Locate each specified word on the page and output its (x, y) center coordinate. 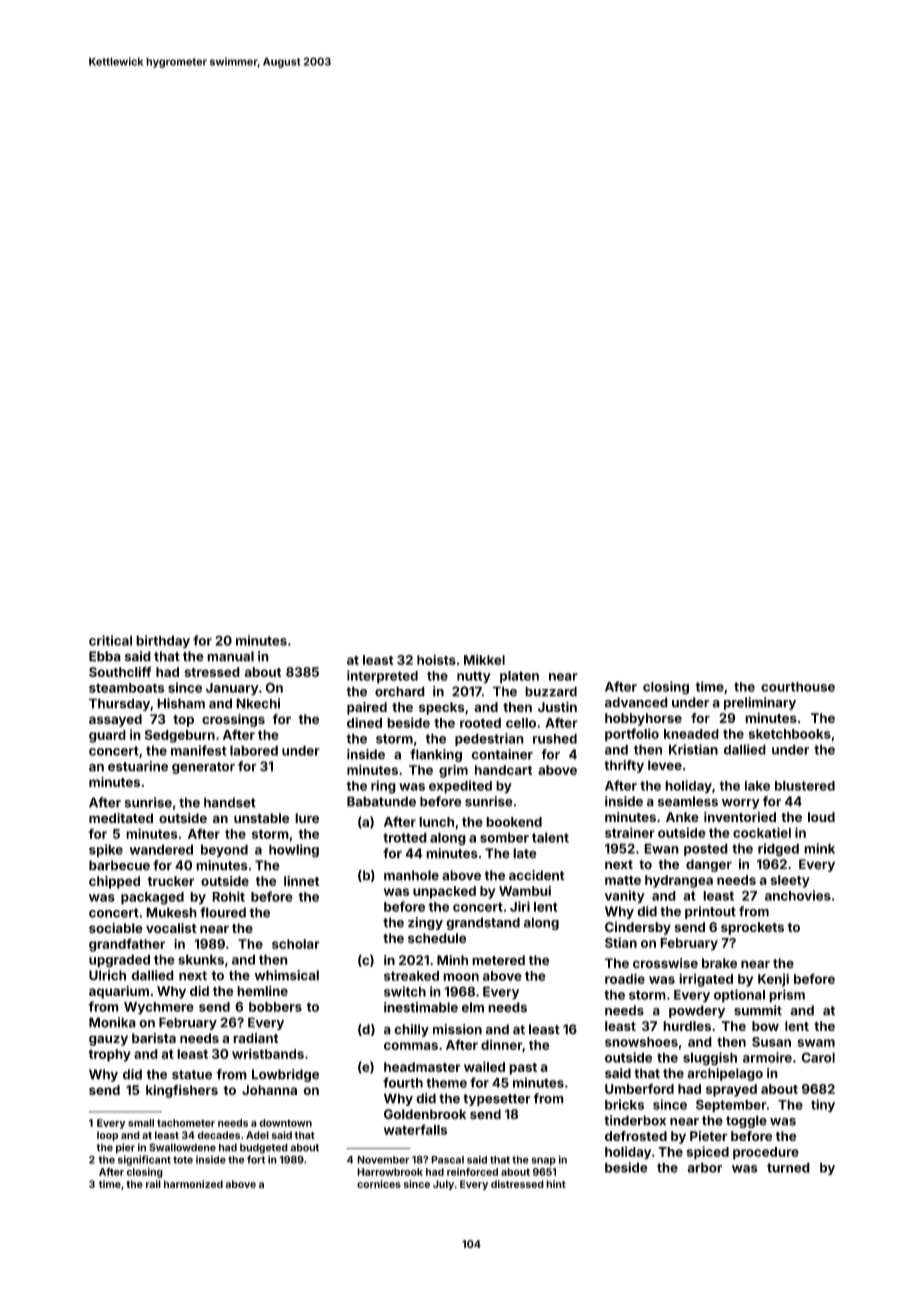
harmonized (193, 1184)
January (232, 689)
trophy (109, 1055)
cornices (379, 1184)
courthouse (798, 687)
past (523, 1069)
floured (223, 912)
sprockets (752, 928)
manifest (199, 750)
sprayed (731, 1090)
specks (442, 708)
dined (364, 722)
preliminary (760, 703)
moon (461, 977)
